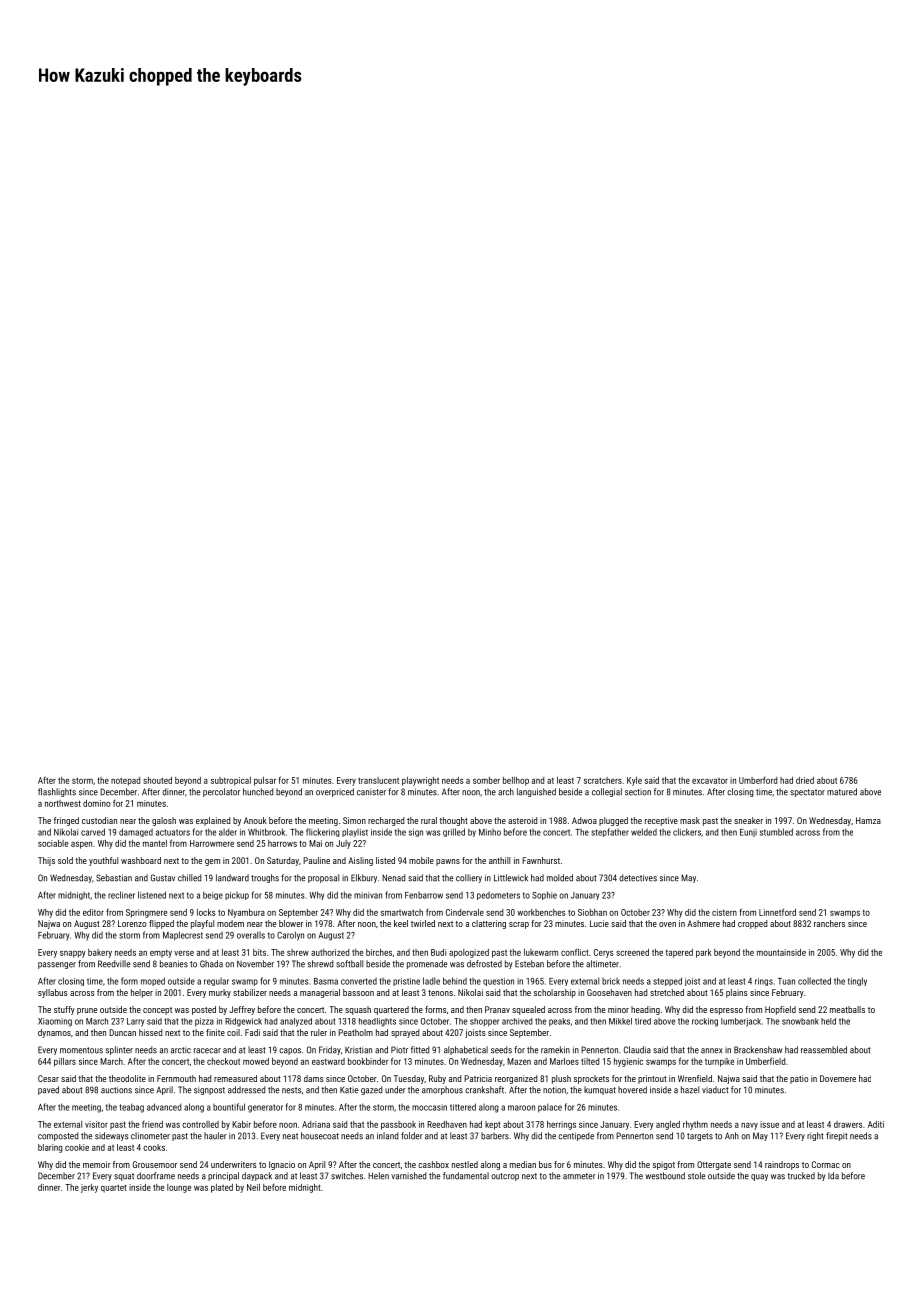  Describe the element at coordinates (241, 1124) in the screenshot. I see `Kabir` at that location.
